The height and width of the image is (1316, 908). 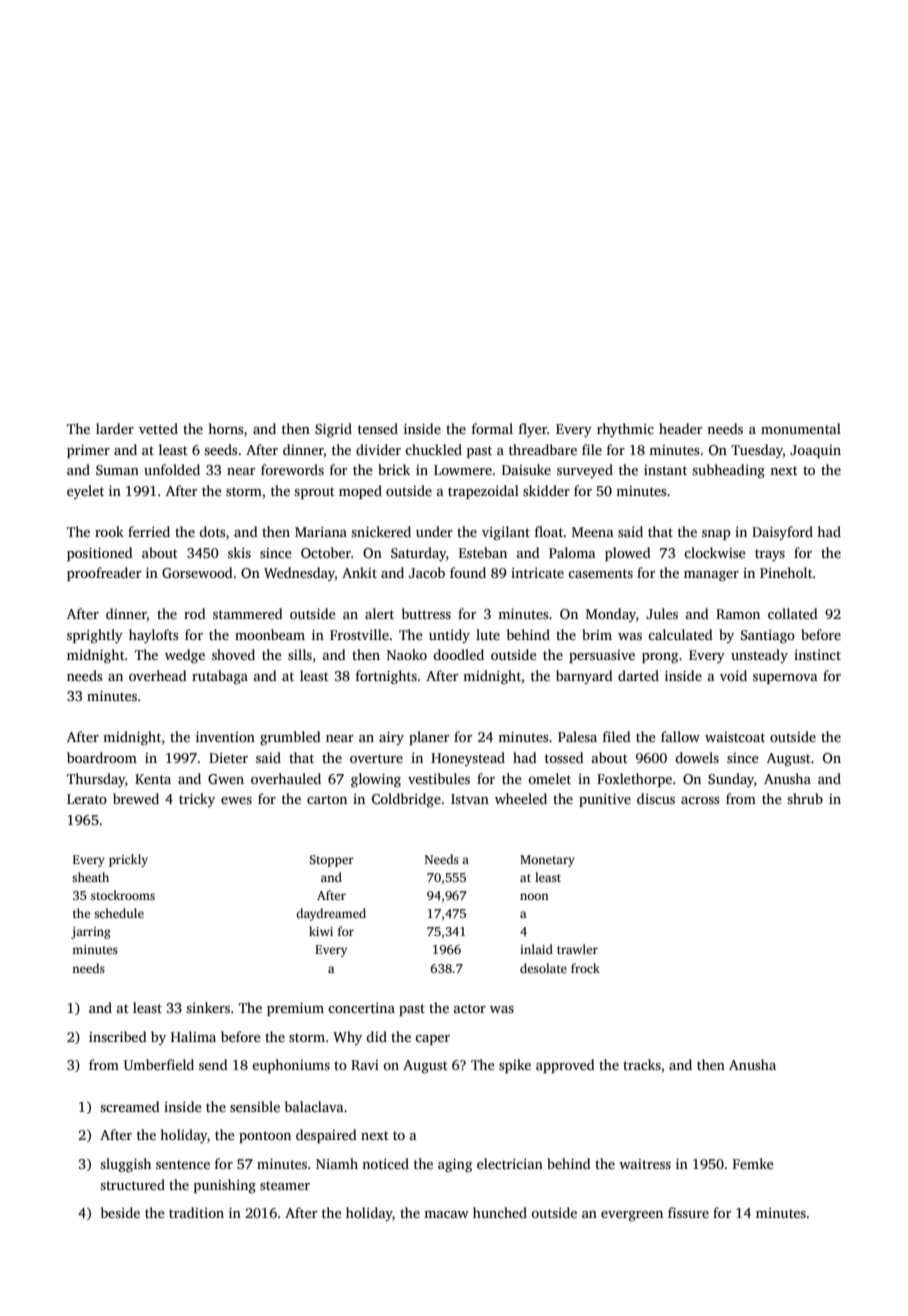 I want to click on screamed, so click(x=130, y=1106).
